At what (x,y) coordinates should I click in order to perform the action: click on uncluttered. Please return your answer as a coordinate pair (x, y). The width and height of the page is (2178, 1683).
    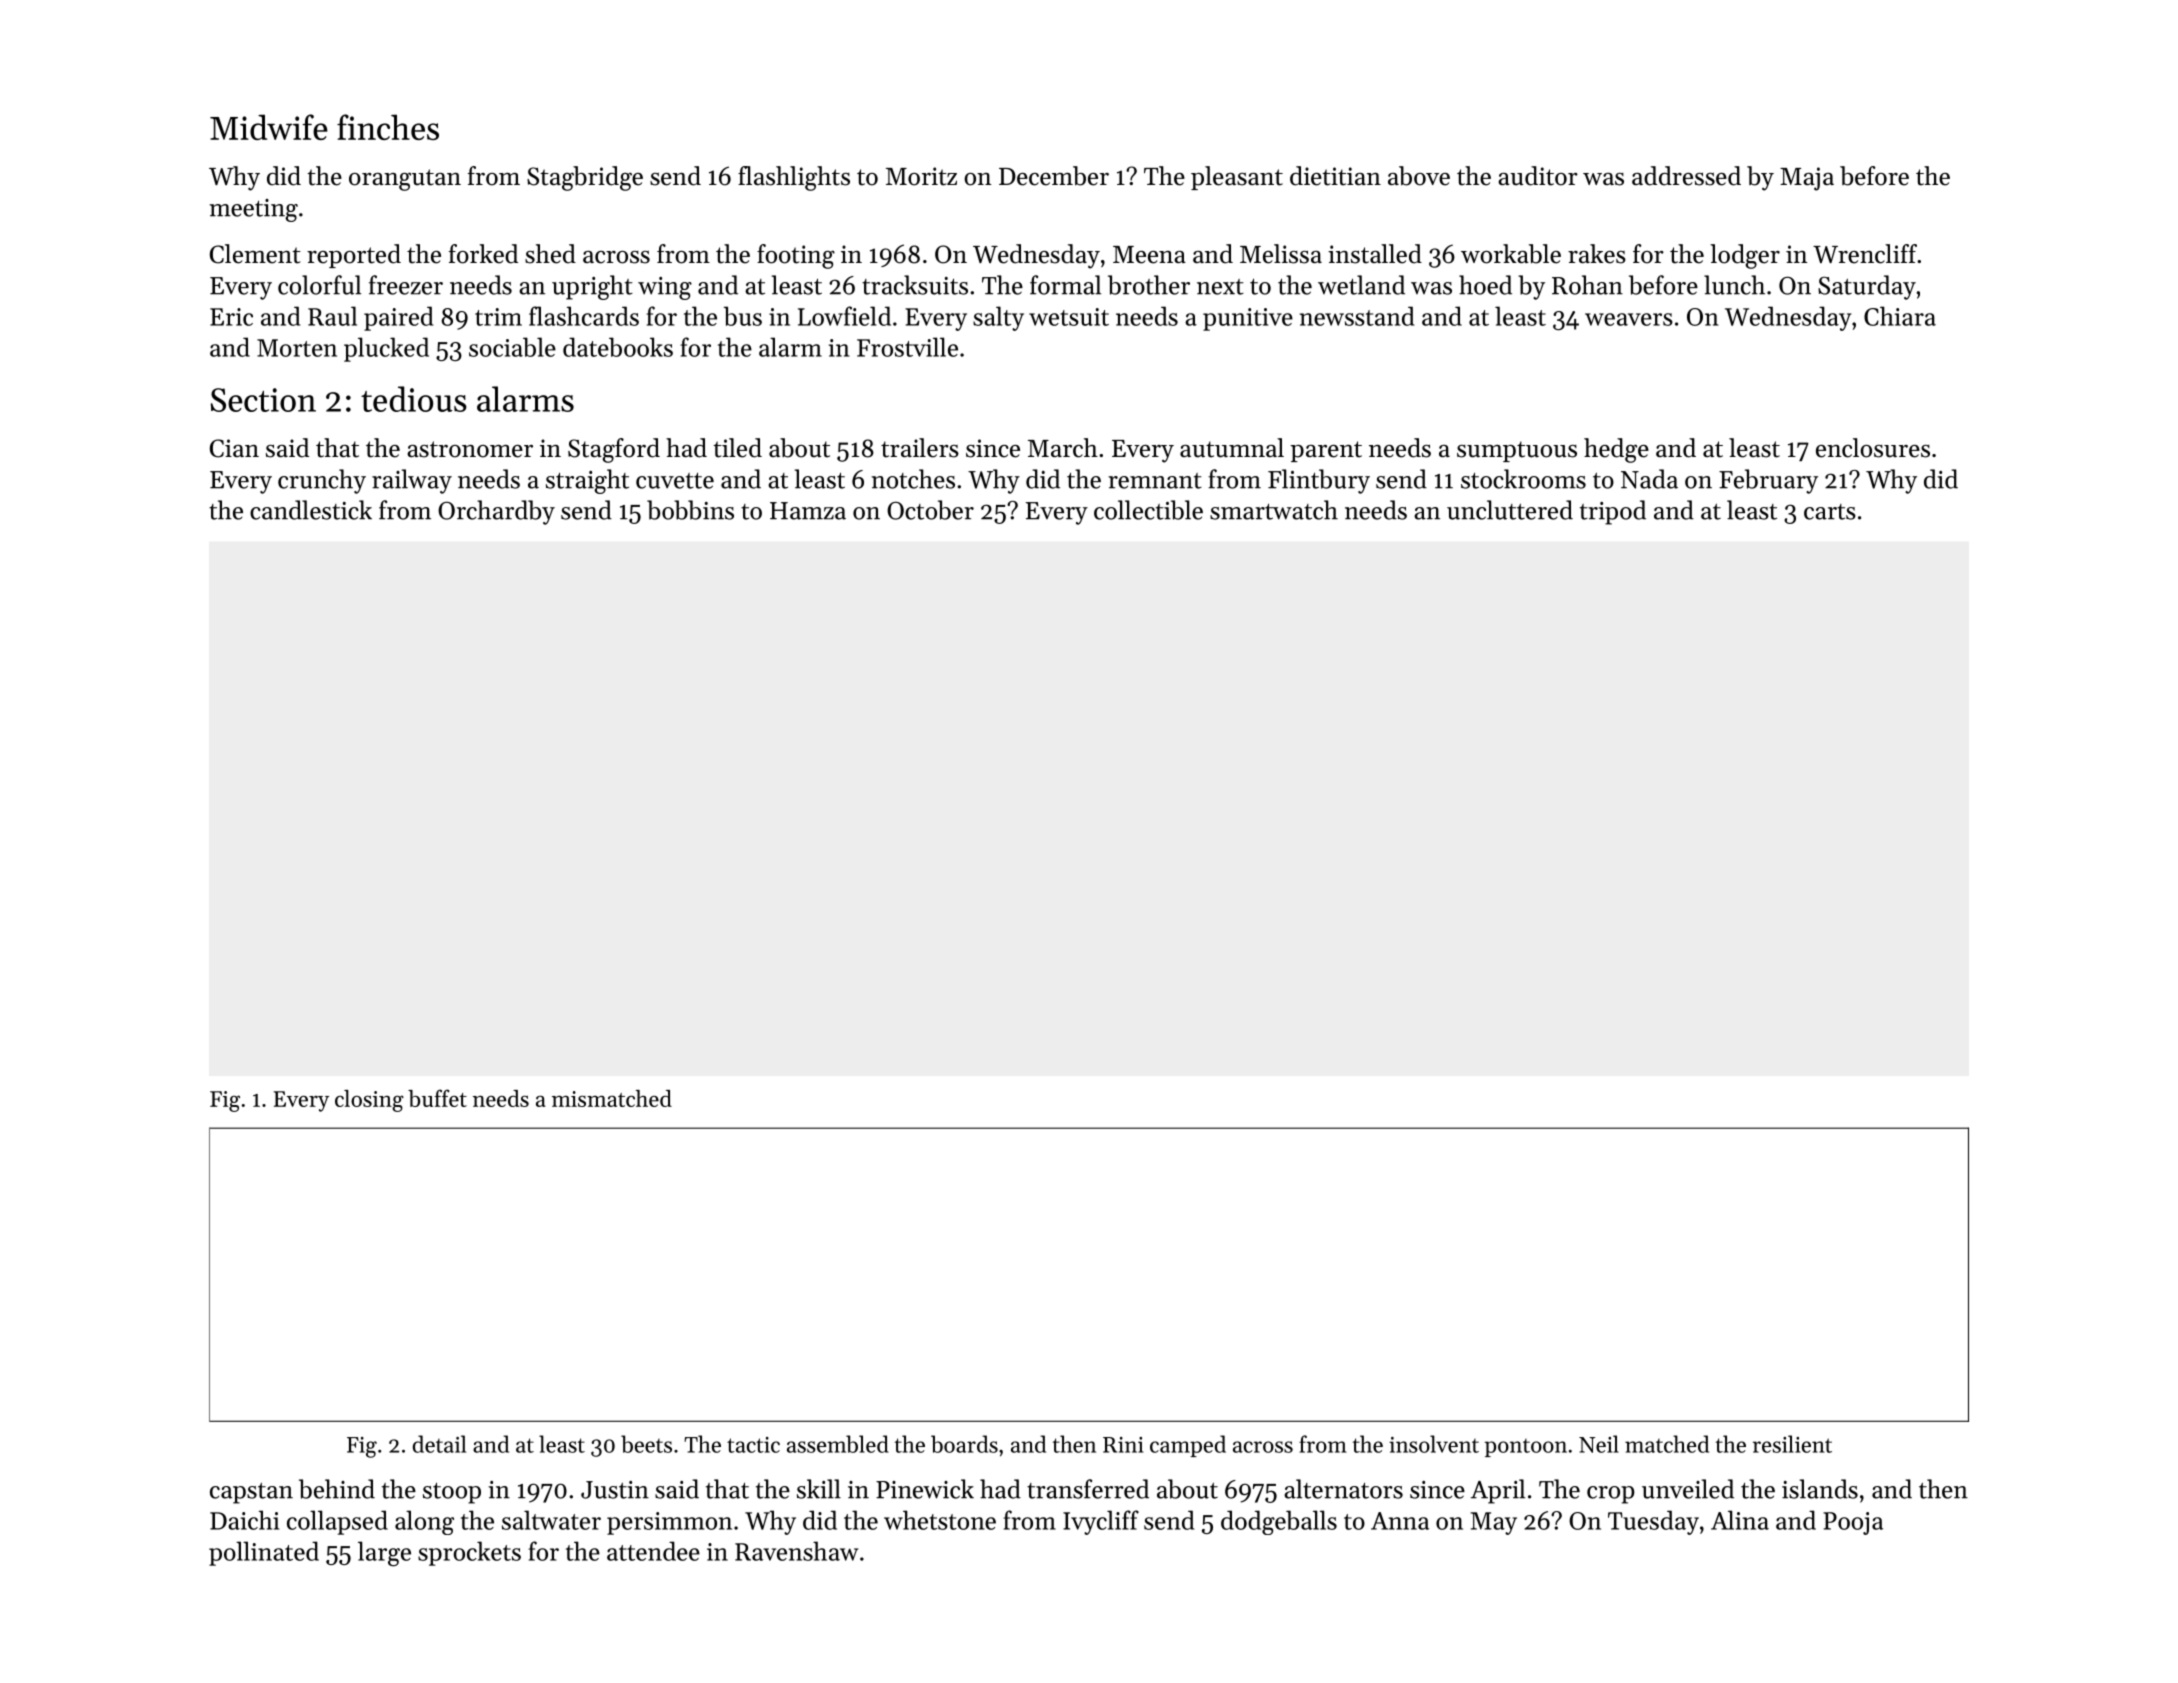
    Looking at the image, I should click on (1510, 510).
